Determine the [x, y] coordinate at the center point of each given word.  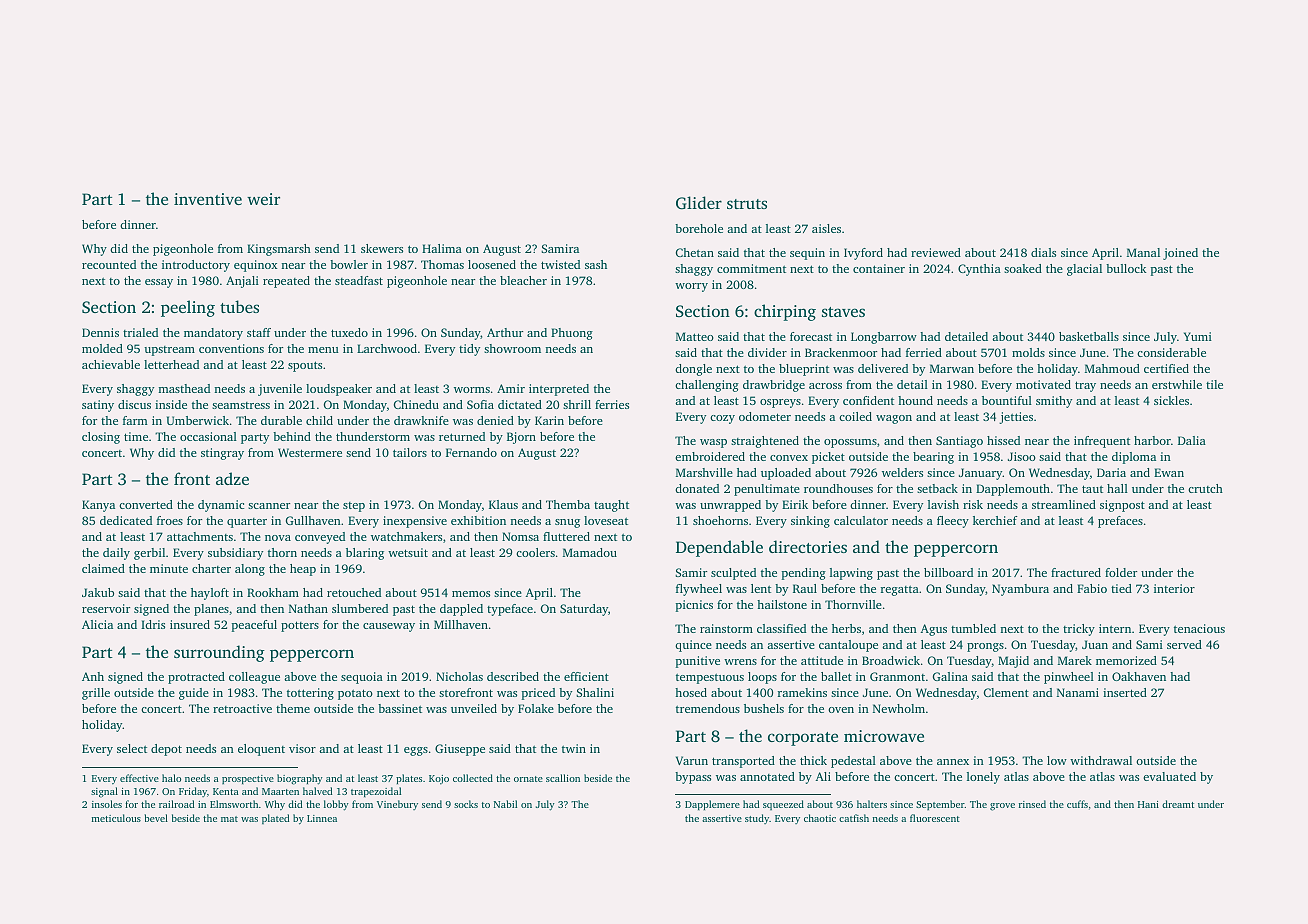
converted [146, 504]
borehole [699, 228]
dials [1043, 252]
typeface [510, 610]
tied [1121, 588]
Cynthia [979, 270]
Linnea [322, 818]
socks [466, 804]
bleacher [523, 280]
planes [211, 610]
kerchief [995, 520]
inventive [208, 199]
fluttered [566, 536]
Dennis [100, 332]
